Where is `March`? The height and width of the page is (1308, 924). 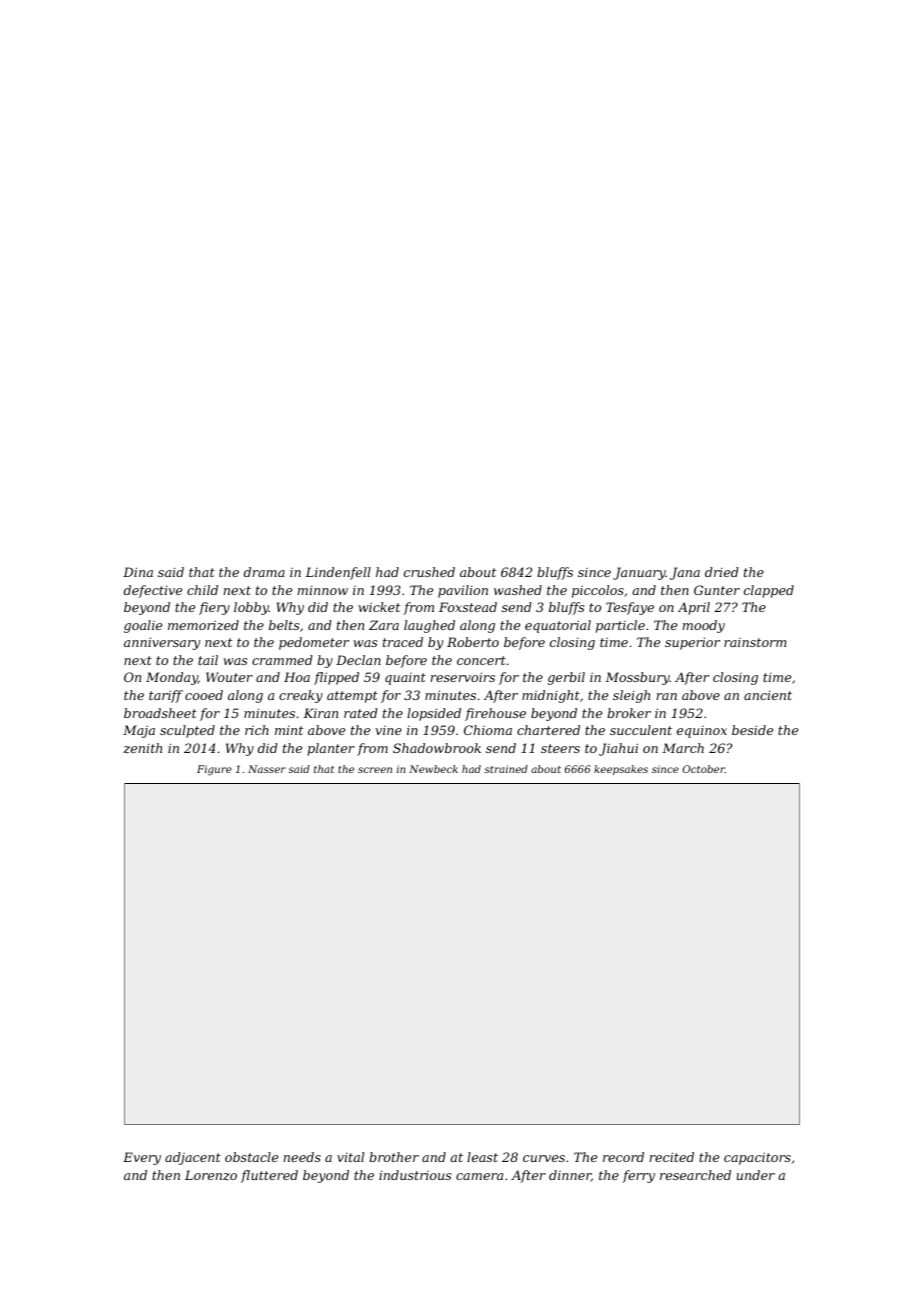 March is located at coordinates (683, 748).
